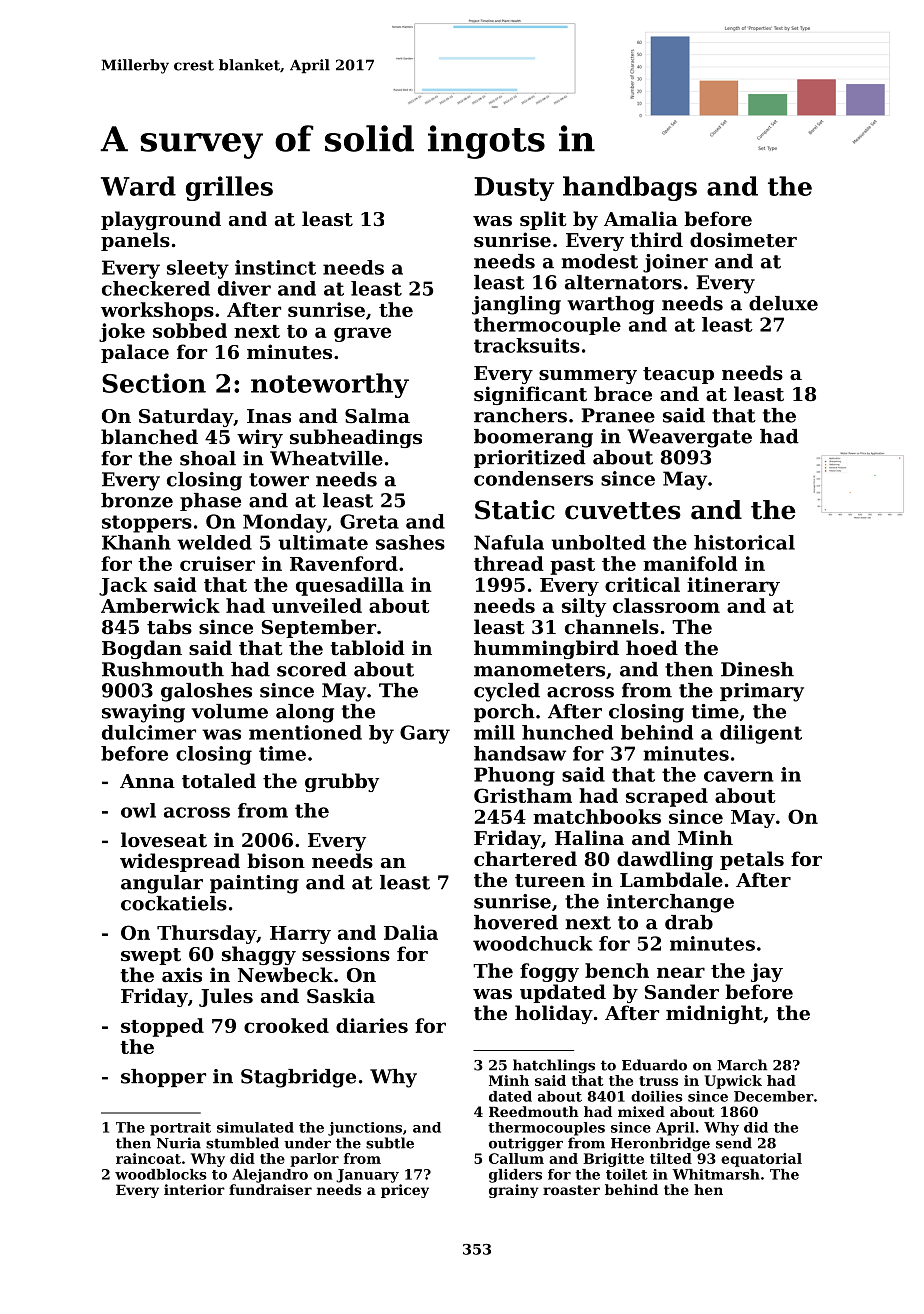  I want to click on handbags, so click(630, 188).
